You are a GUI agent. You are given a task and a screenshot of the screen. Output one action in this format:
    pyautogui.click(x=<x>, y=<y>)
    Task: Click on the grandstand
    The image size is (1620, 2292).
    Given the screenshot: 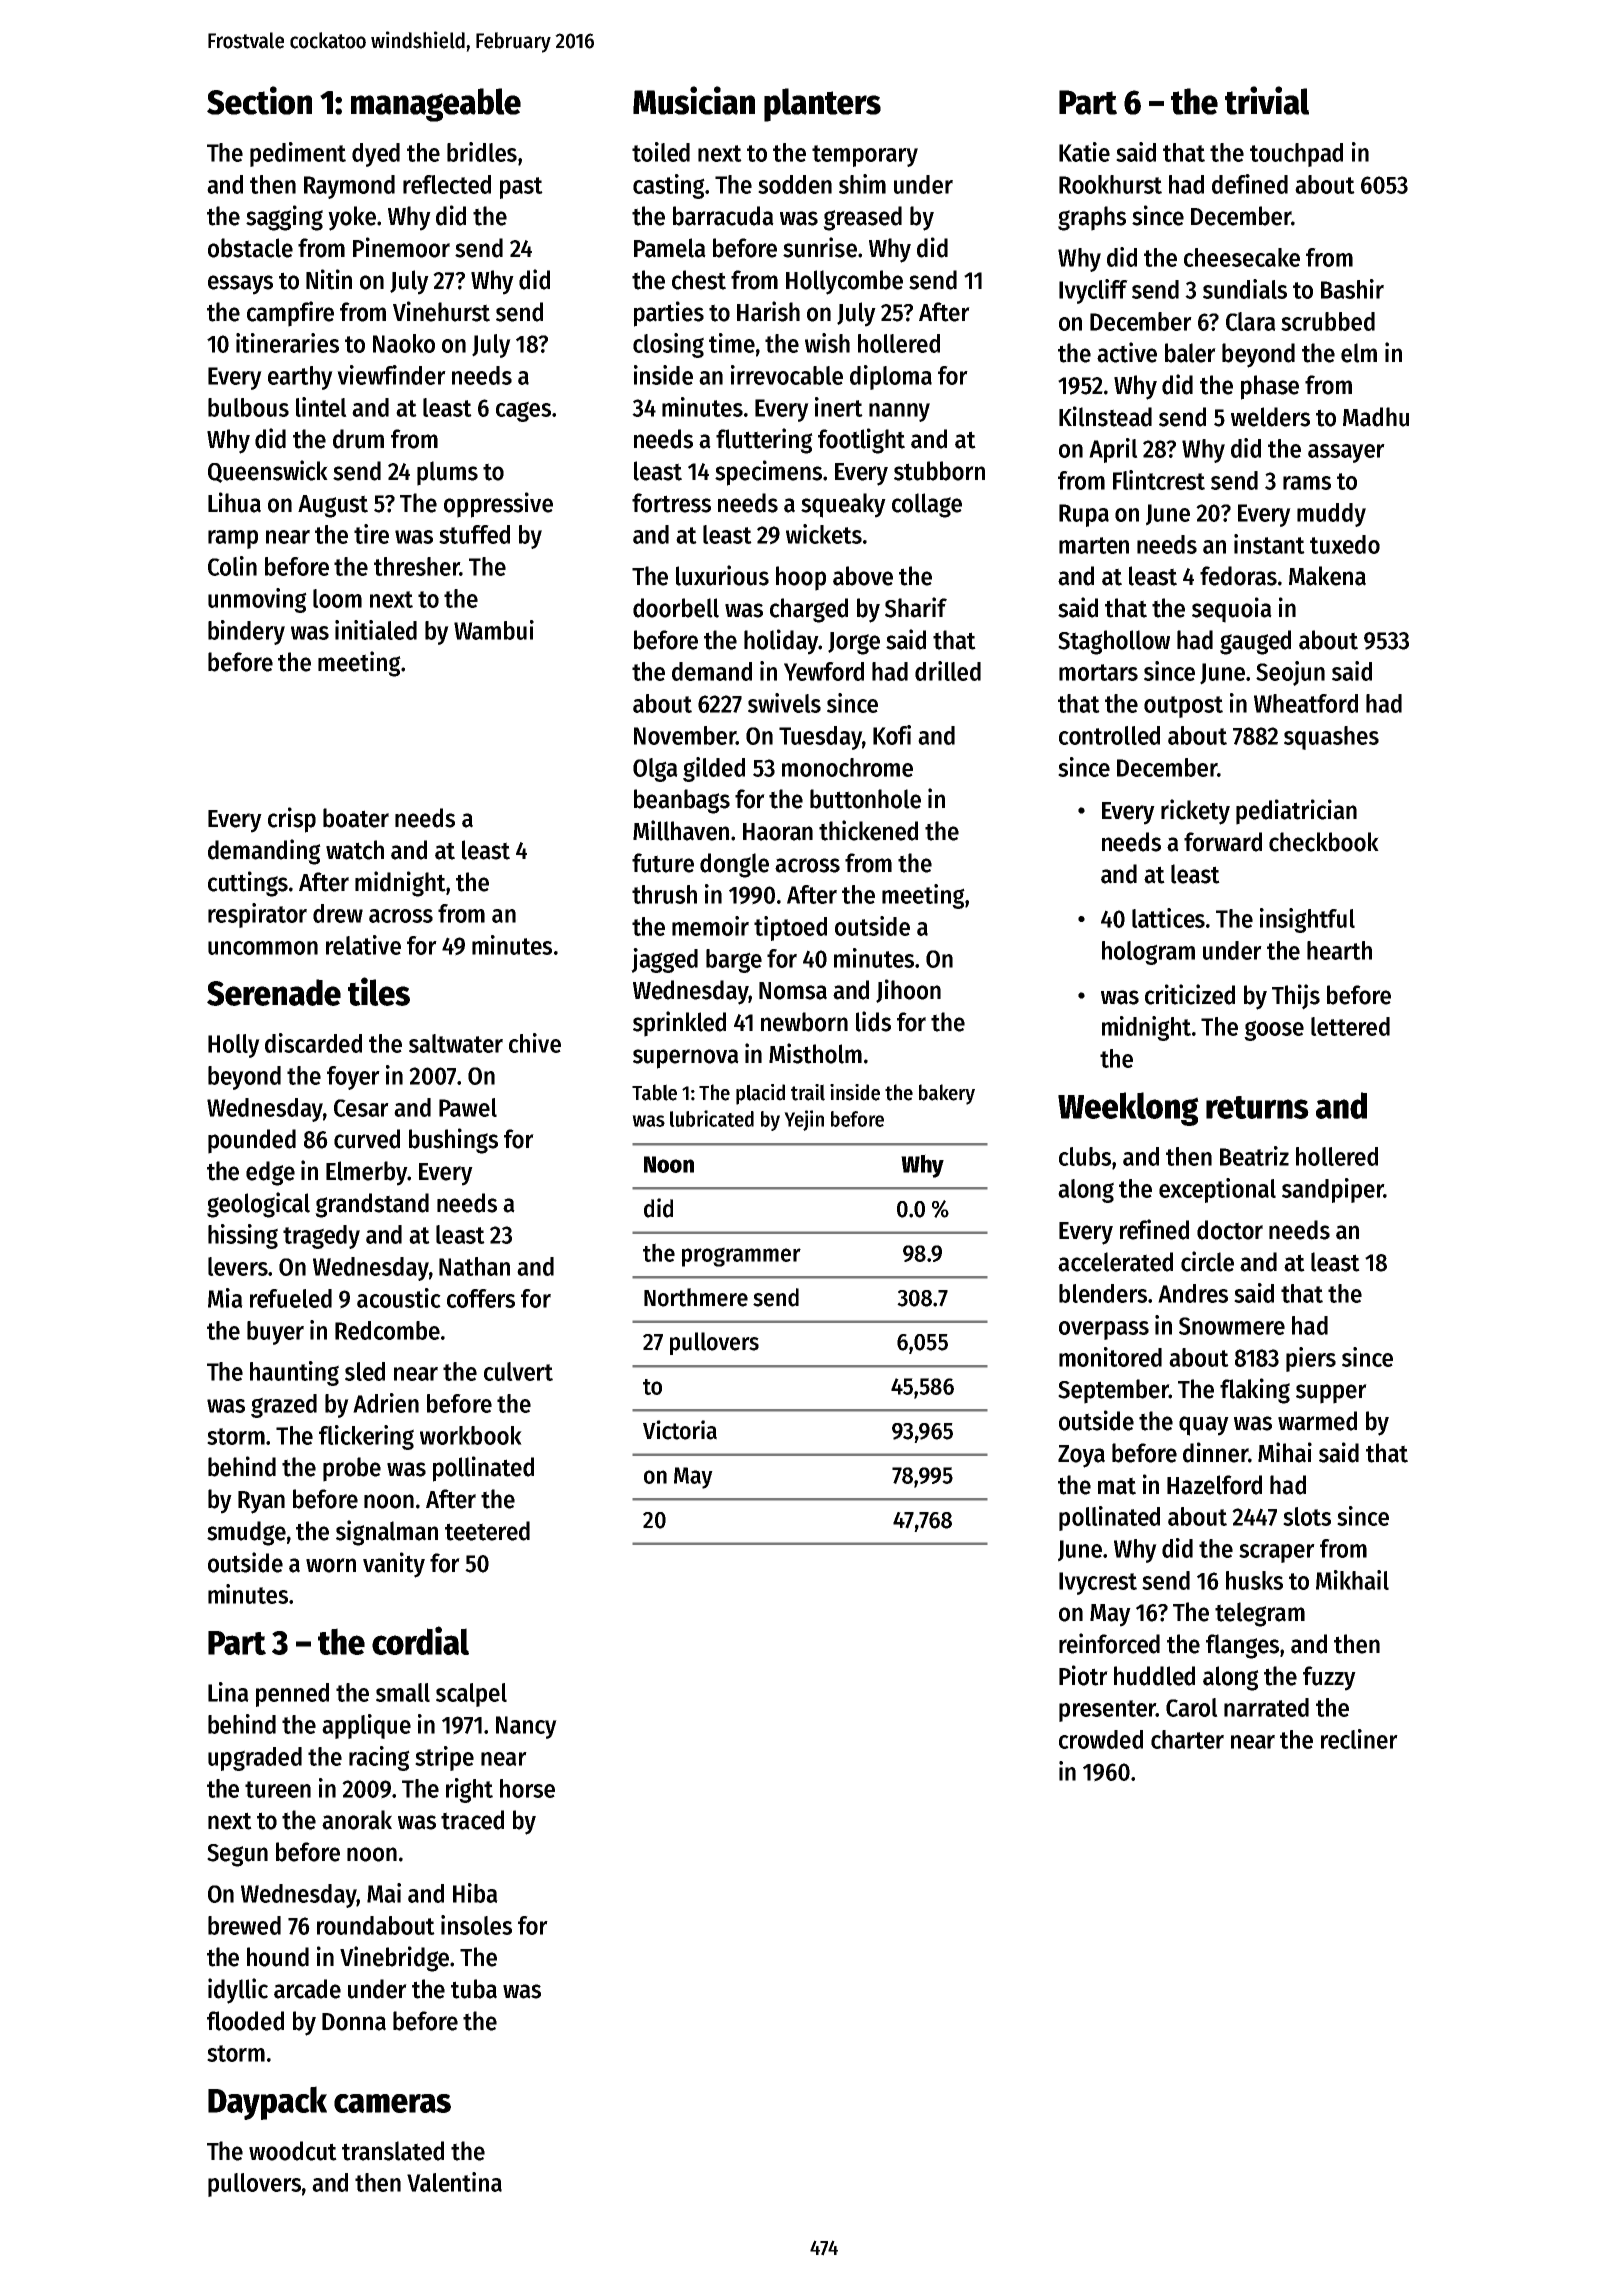 What is the action you would take?
    pyautogui.click(x=372, y=1205)
